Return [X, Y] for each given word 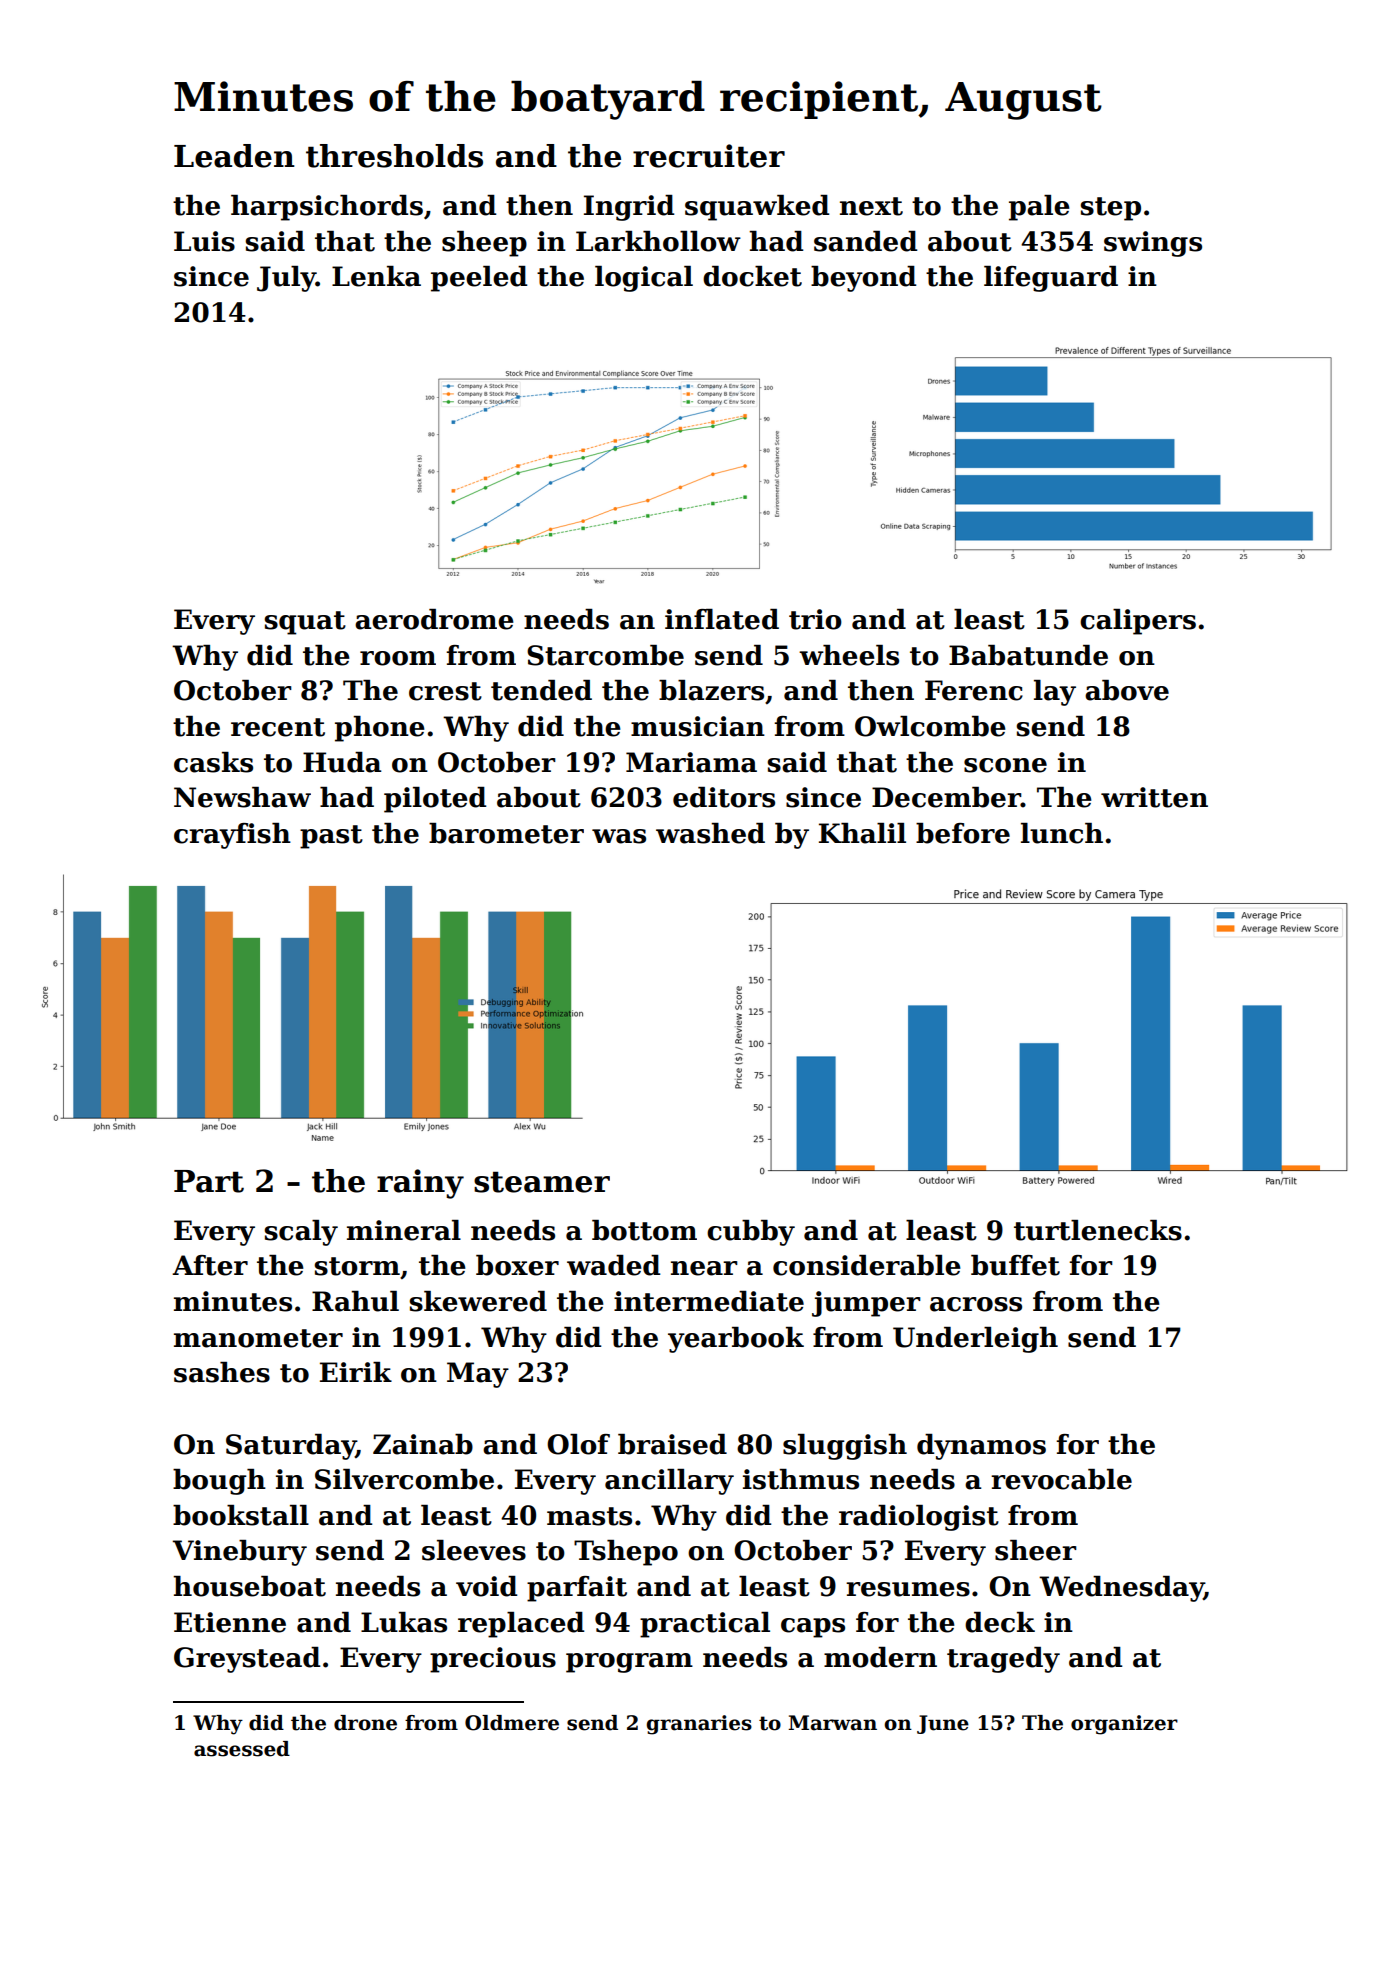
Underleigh [975, 1340]
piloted [435, 800]
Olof [578, 1444]
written [1154, 797]
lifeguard [1051, 279]
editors [724, 797]
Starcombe [605, 655]
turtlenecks [1098, 1230]
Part [209, 1181]
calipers [1138, 622]
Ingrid [629, 208]
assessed [242, 1749]
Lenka [376, 276]
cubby [751, 1233]
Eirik [356, 1372]
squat [305, 623]
